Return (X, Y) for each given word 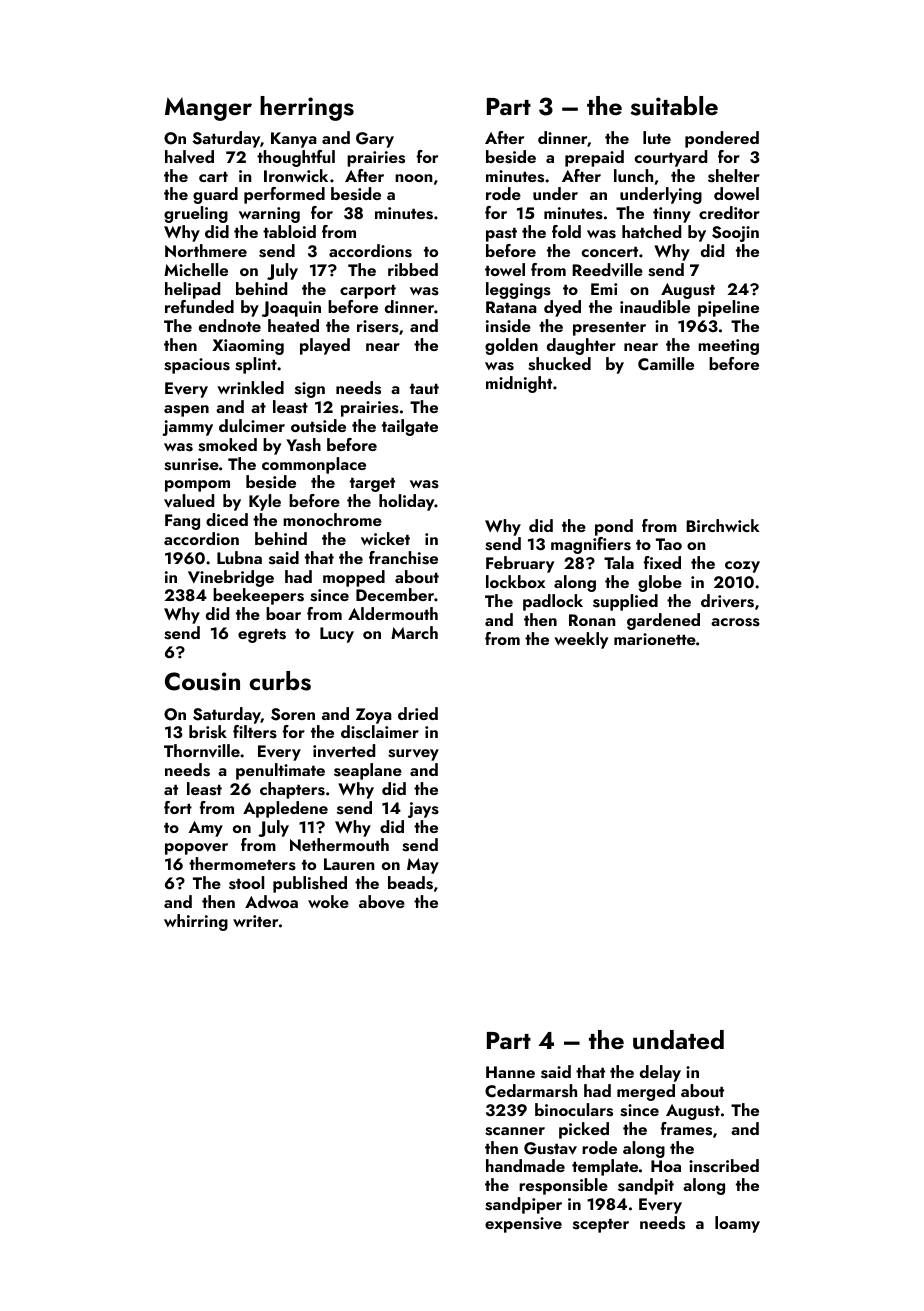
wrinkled (250, 387)
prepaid (594, 158)
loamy (737, 1224)
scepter (601, 1225)
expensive (523, 1225)
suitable (674, 106)
